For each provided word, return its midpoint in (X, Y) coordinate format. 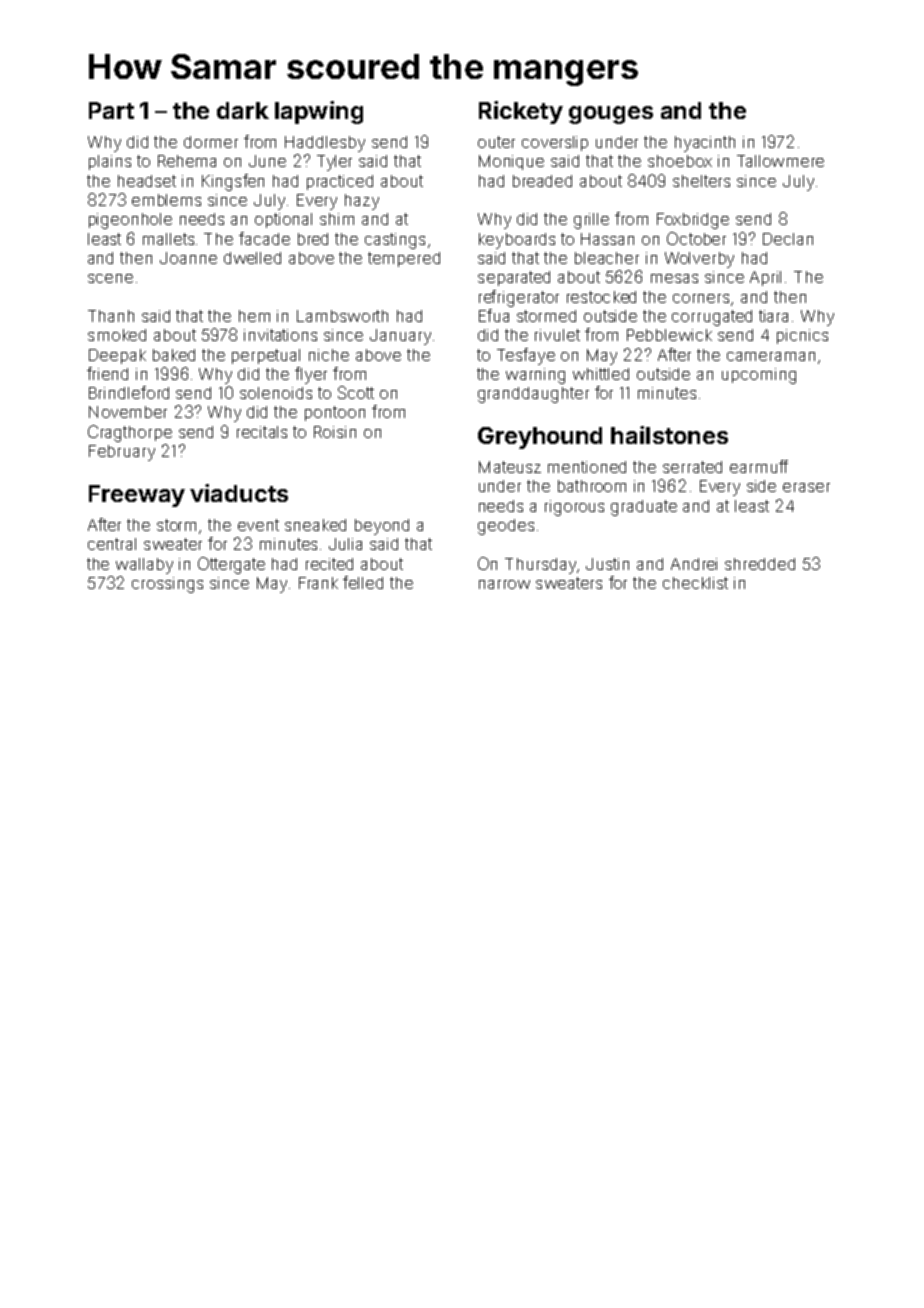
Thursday (540, 566)
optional (283, 220)
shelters (701, 181)
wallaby (144, 566)
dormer (211, 142)
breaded (542, 181)
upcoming (759, 376)
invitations (280, 335)
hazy (362, 202)
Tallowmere (780, 161)
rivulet (557, 335)
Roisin (335, 432)
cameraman (771, 356)
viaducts (239, 493)
